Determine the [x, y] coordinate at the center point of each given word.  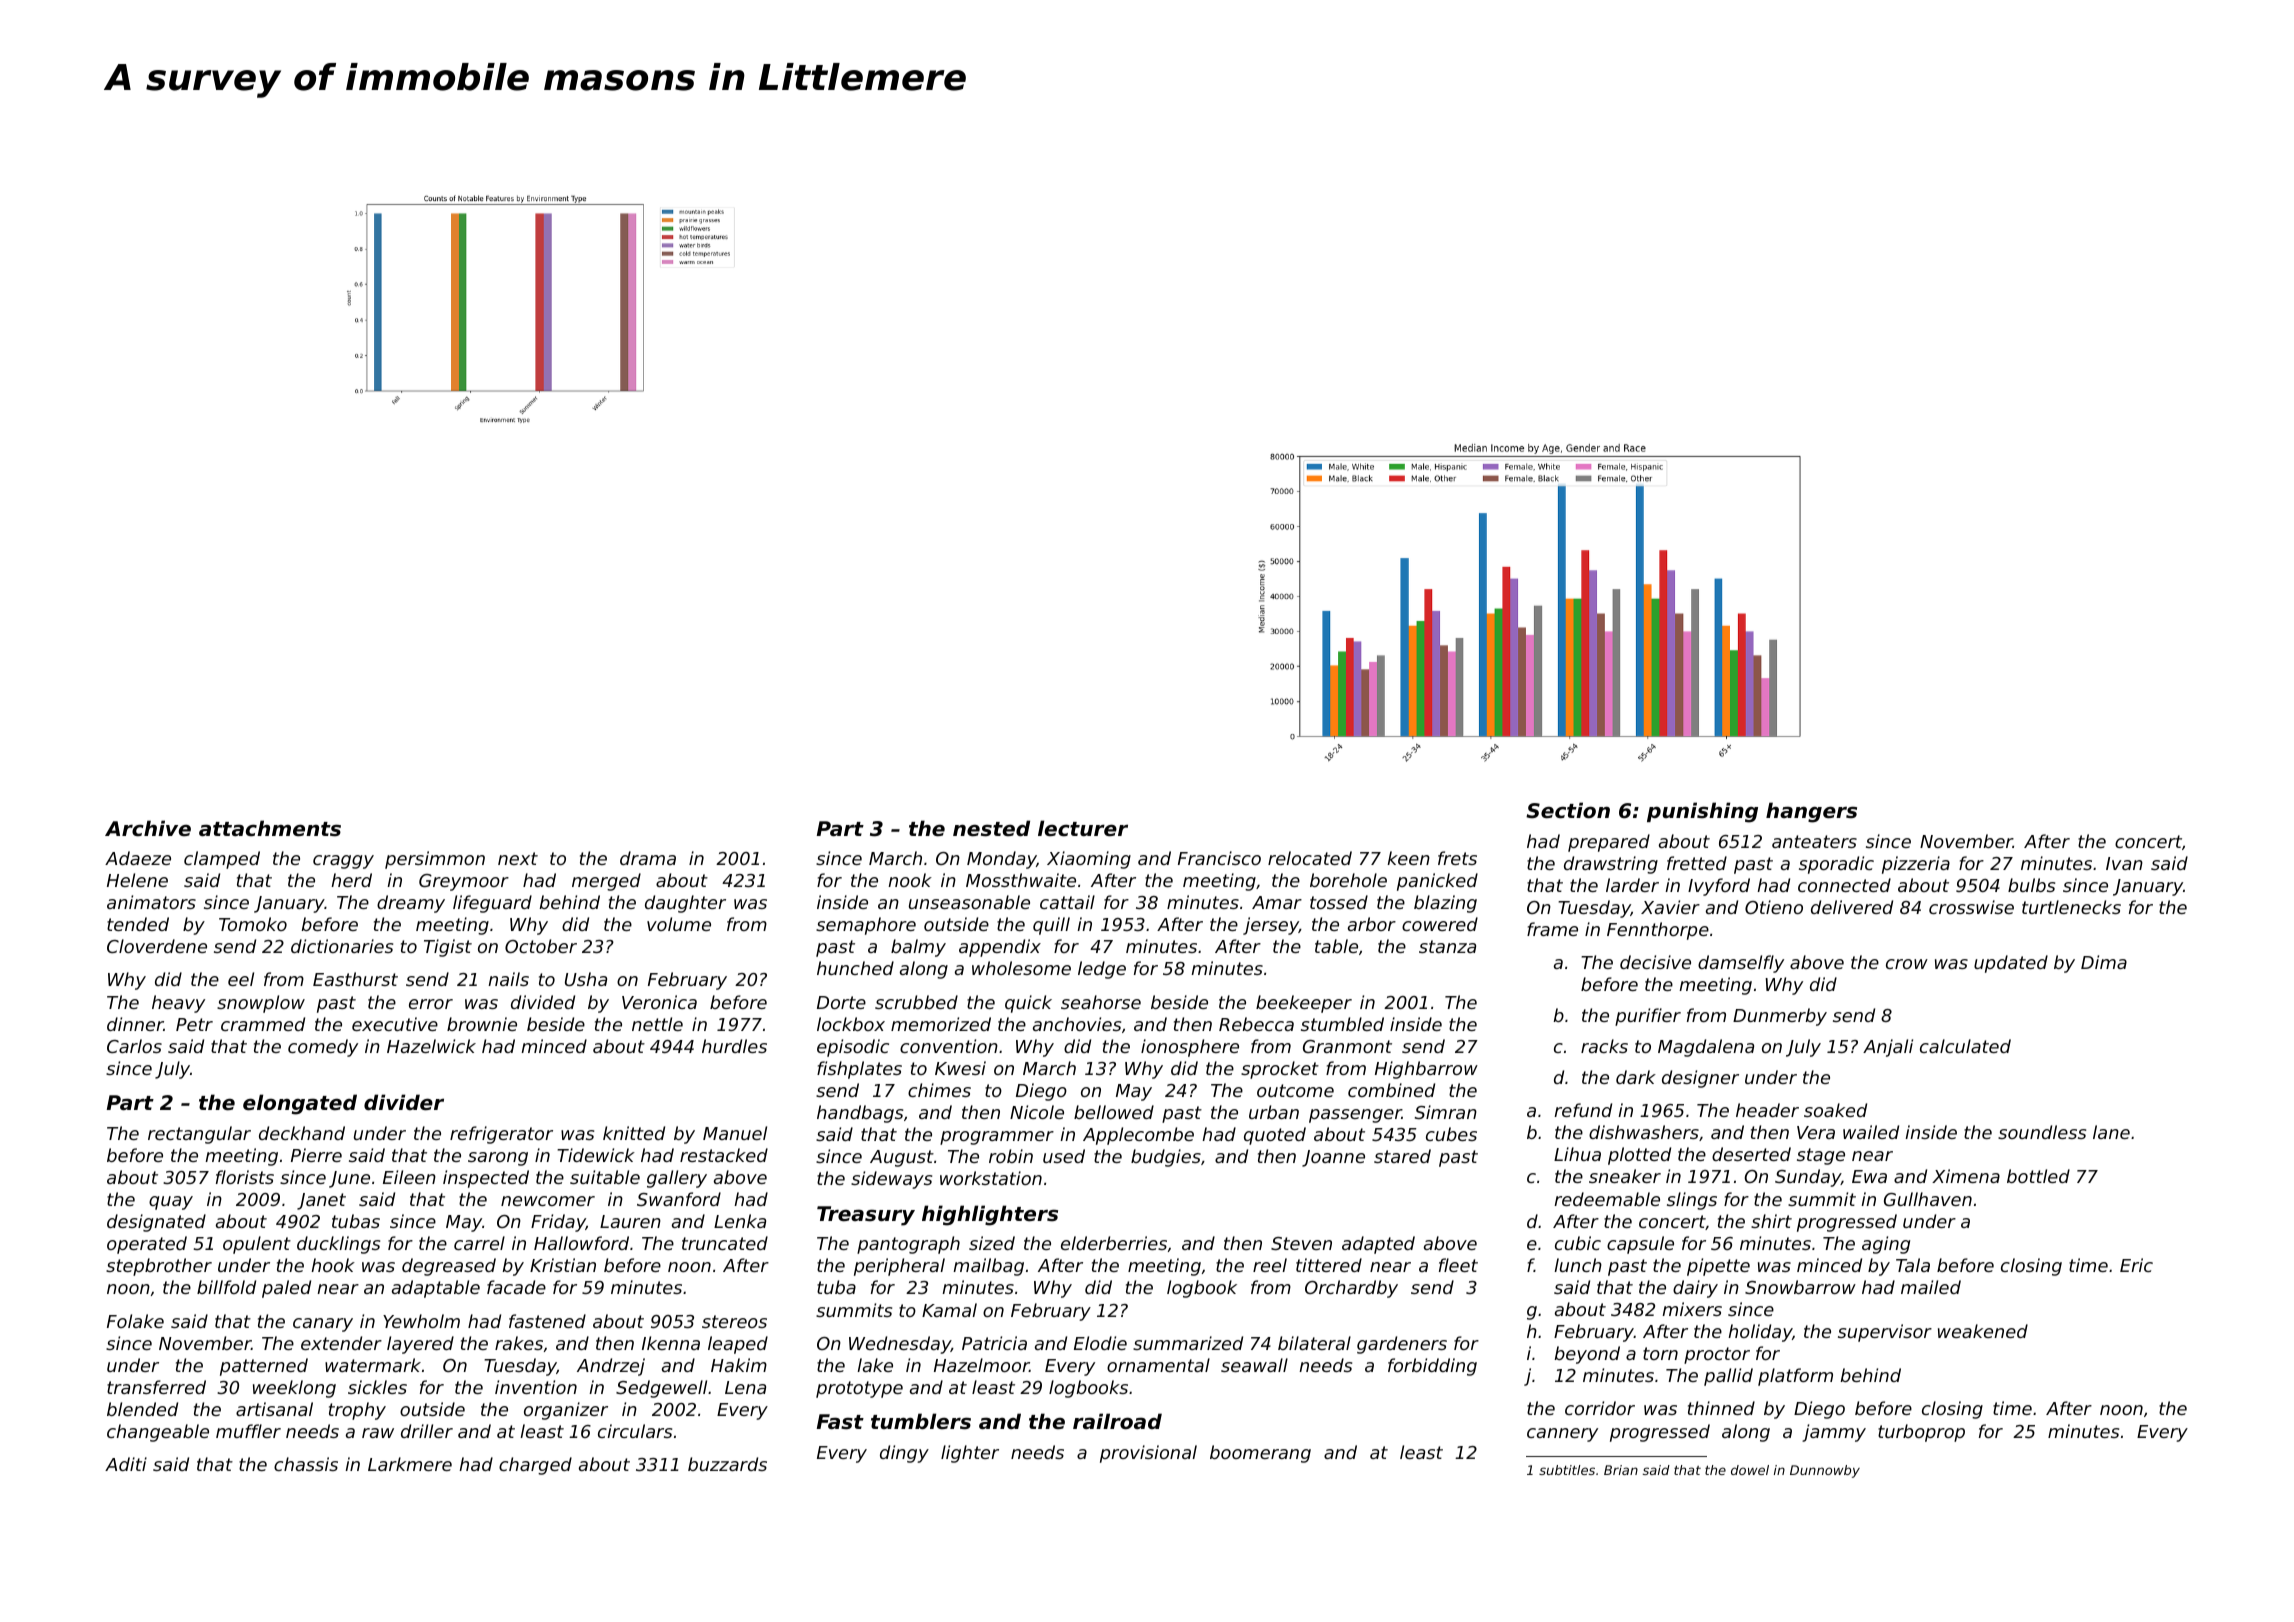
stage [1821, 1156]
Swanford [679, 1199]
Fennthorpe [1658, 931]
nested [991, 828]
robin [1011, 1156]
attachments [270, 828]
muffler [248, 1431]
